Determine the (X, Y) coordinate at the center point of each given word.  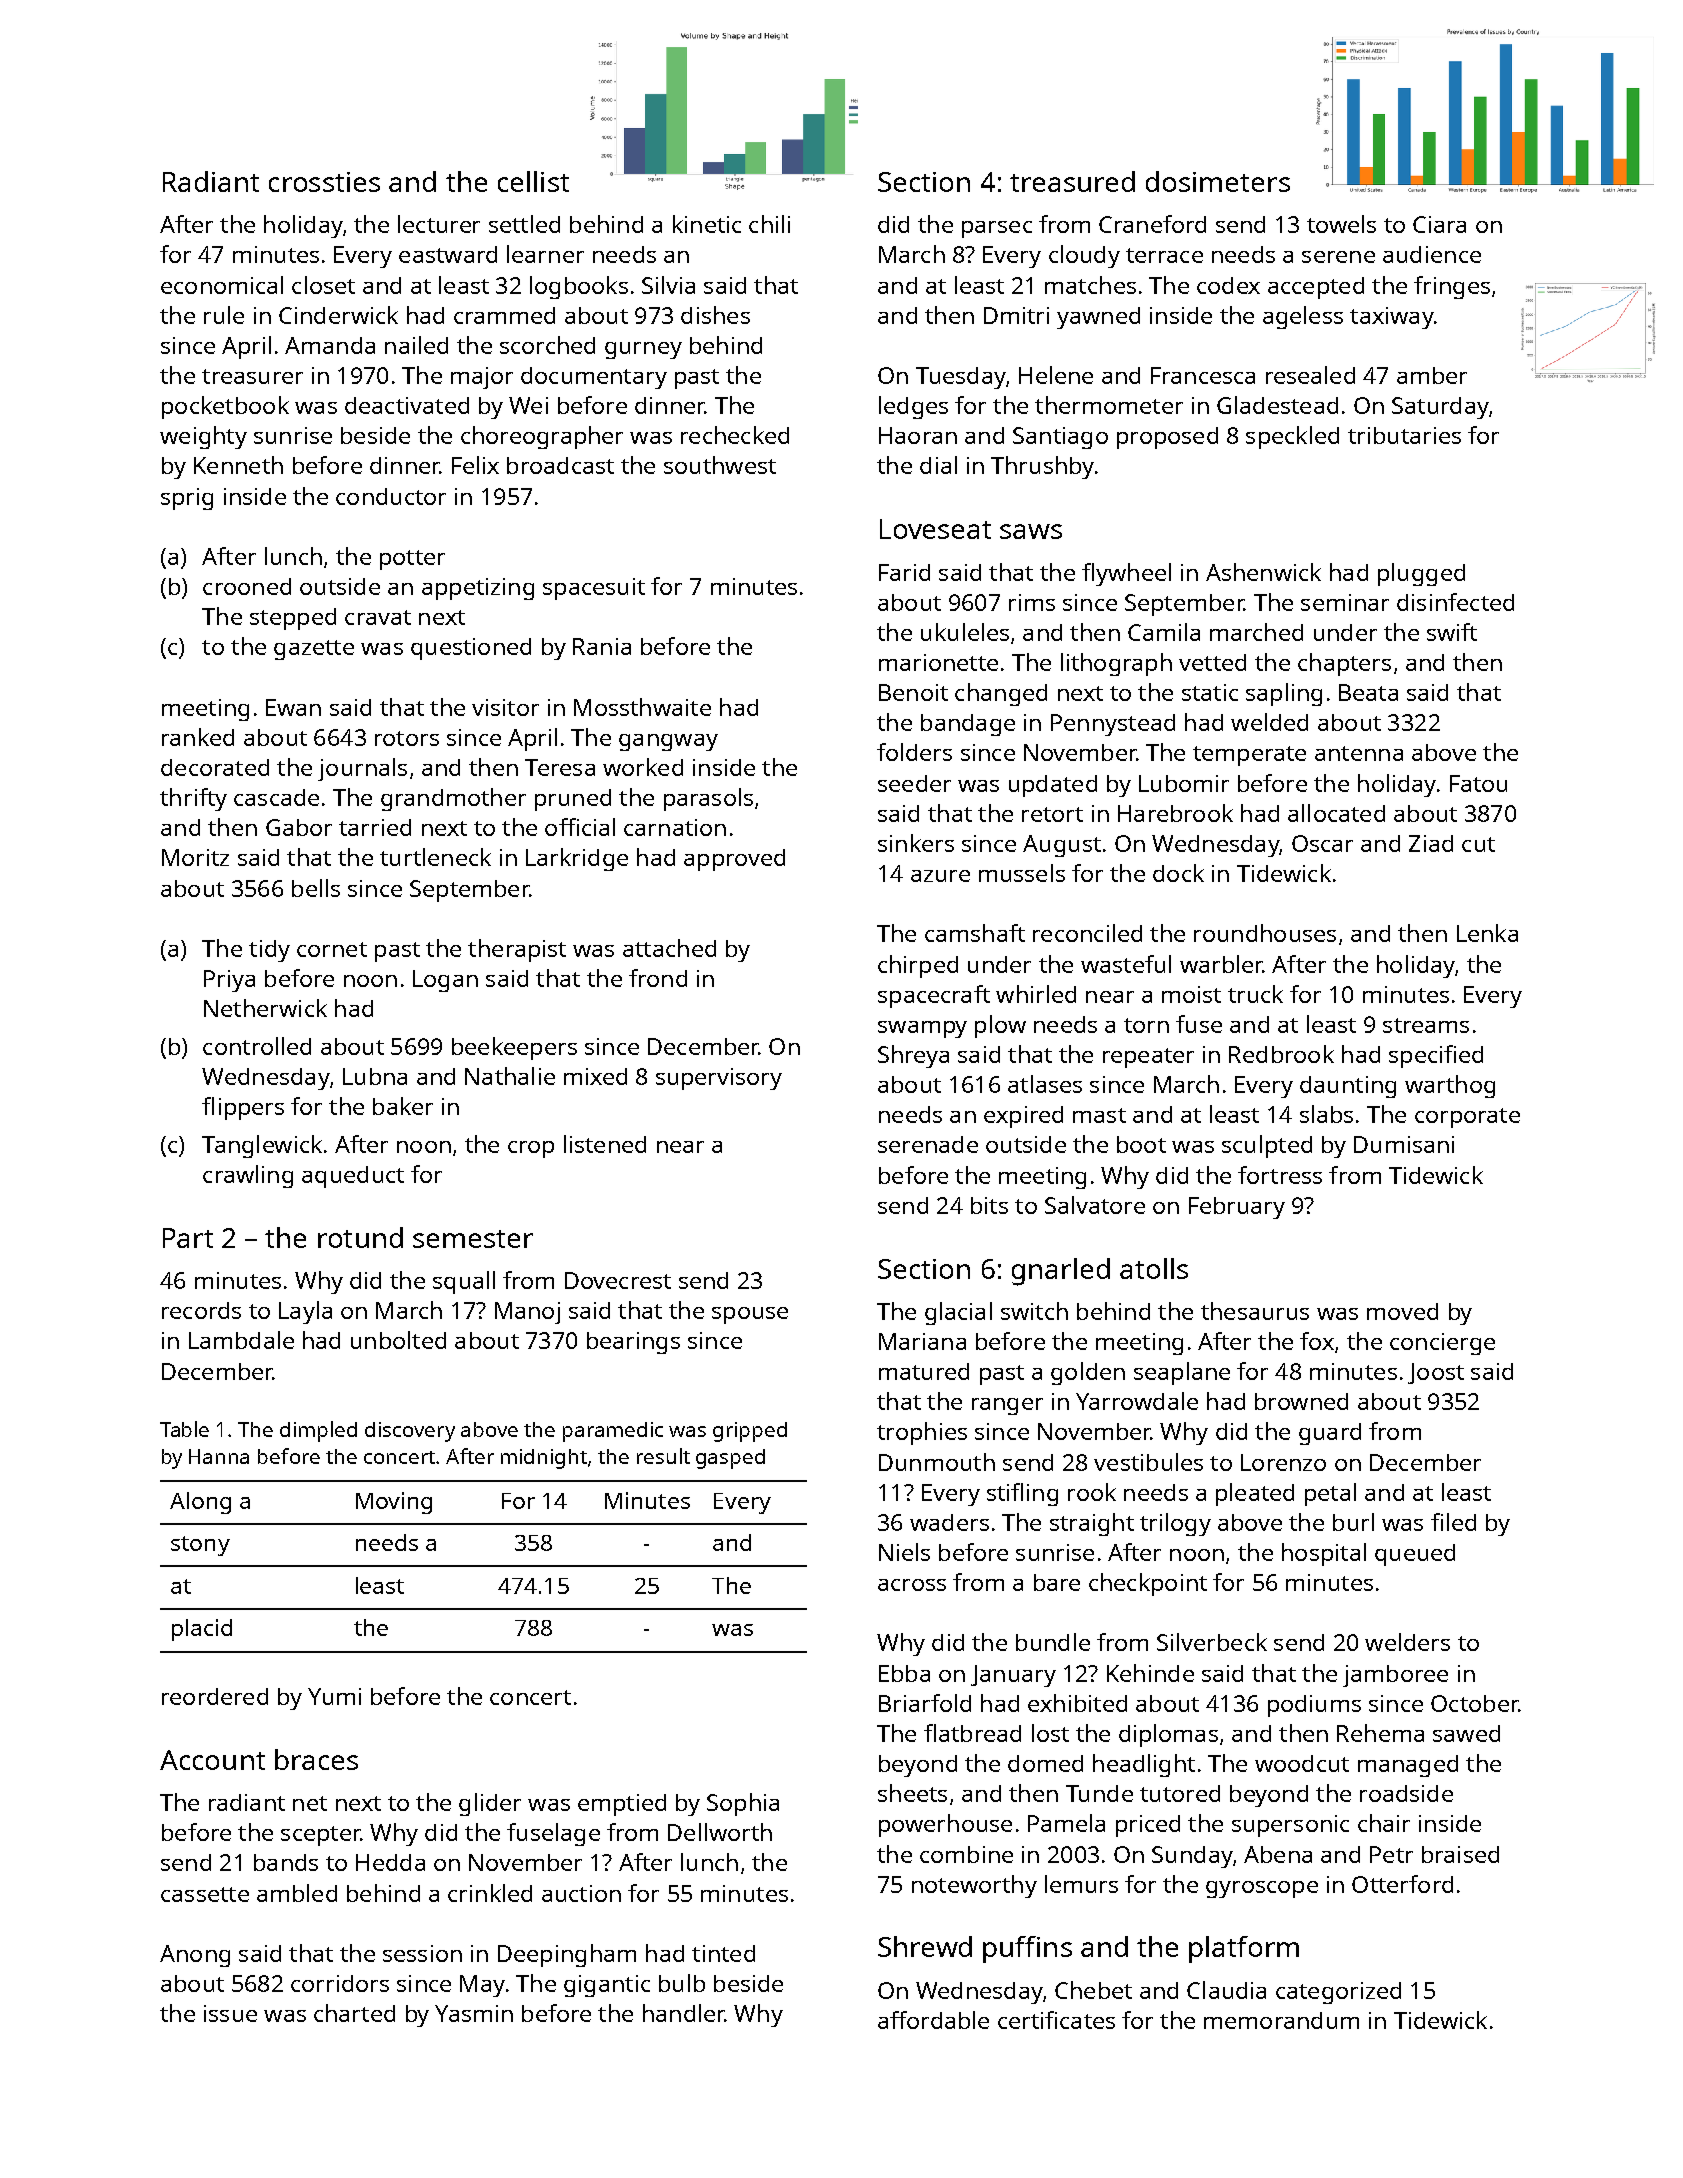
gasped (730, 1459)
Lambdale (241, 1340)
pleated (1255, 1494)
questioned (471, 649)
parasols (708, 799)
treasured (1072, 181)
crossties (324, 182)
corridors (340, 1983)
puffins (1027, 1949)
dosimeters (1218, 181)
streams (1426, 1025)
